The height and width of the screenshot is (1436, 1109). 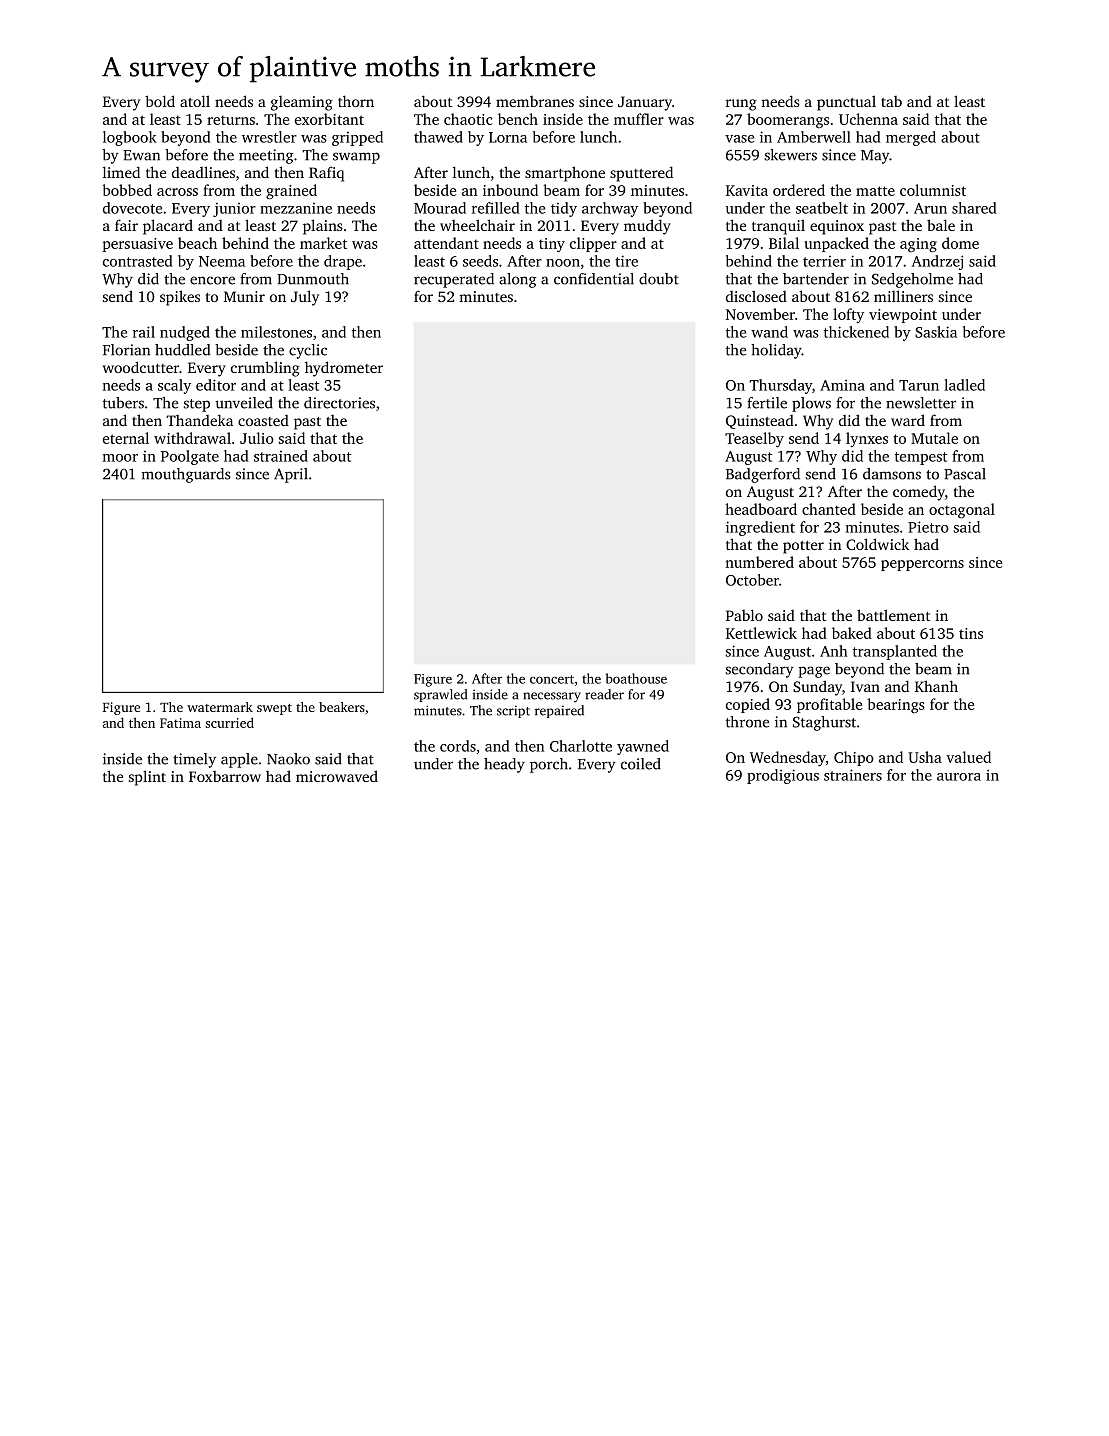 What do you see at coordinates (846, 103) in the screenshot?
I see `punctual` at bounding box center [846, 103].
